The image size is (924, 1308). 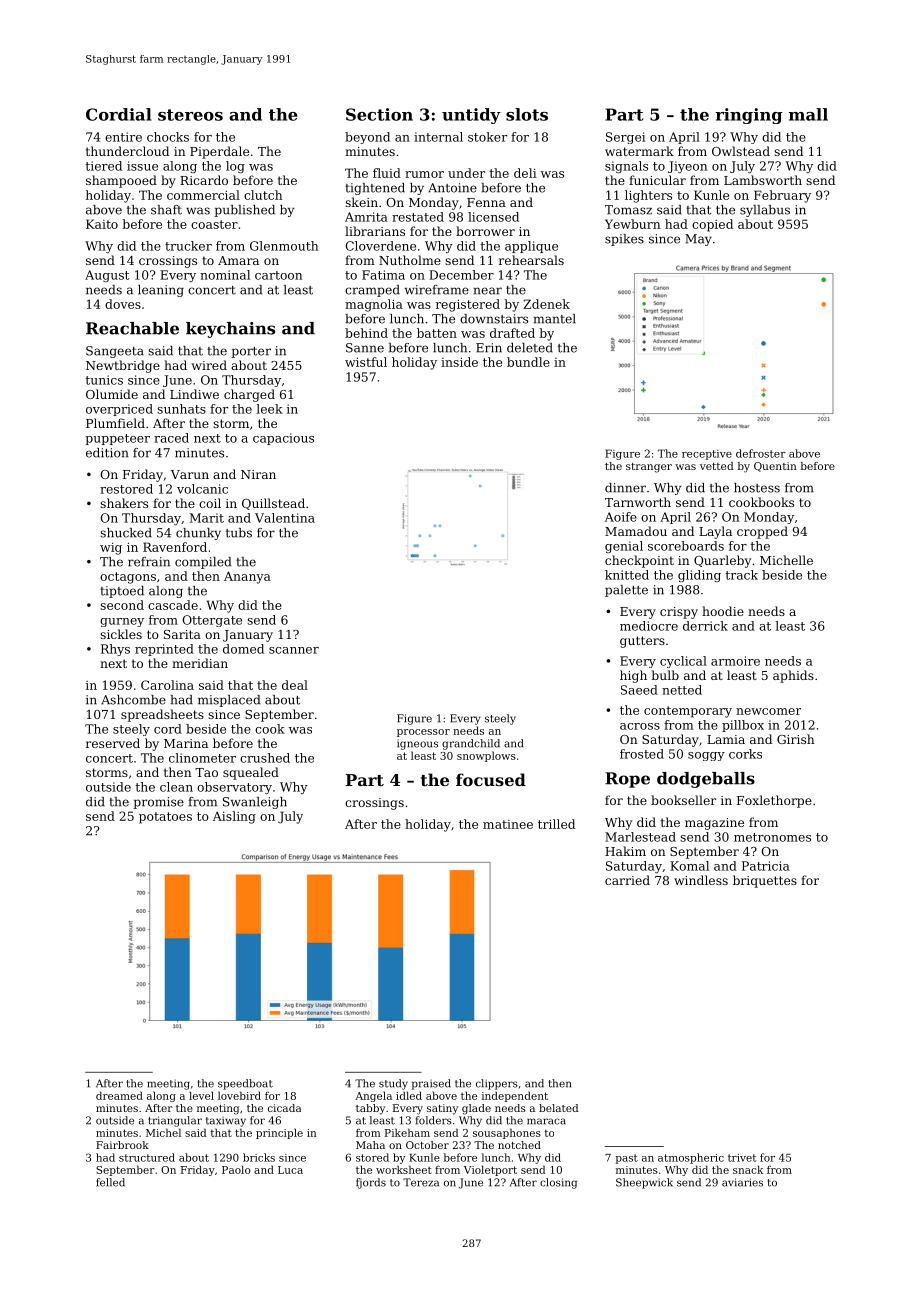 I want to click on spikes, so click(x=624, y=240).
